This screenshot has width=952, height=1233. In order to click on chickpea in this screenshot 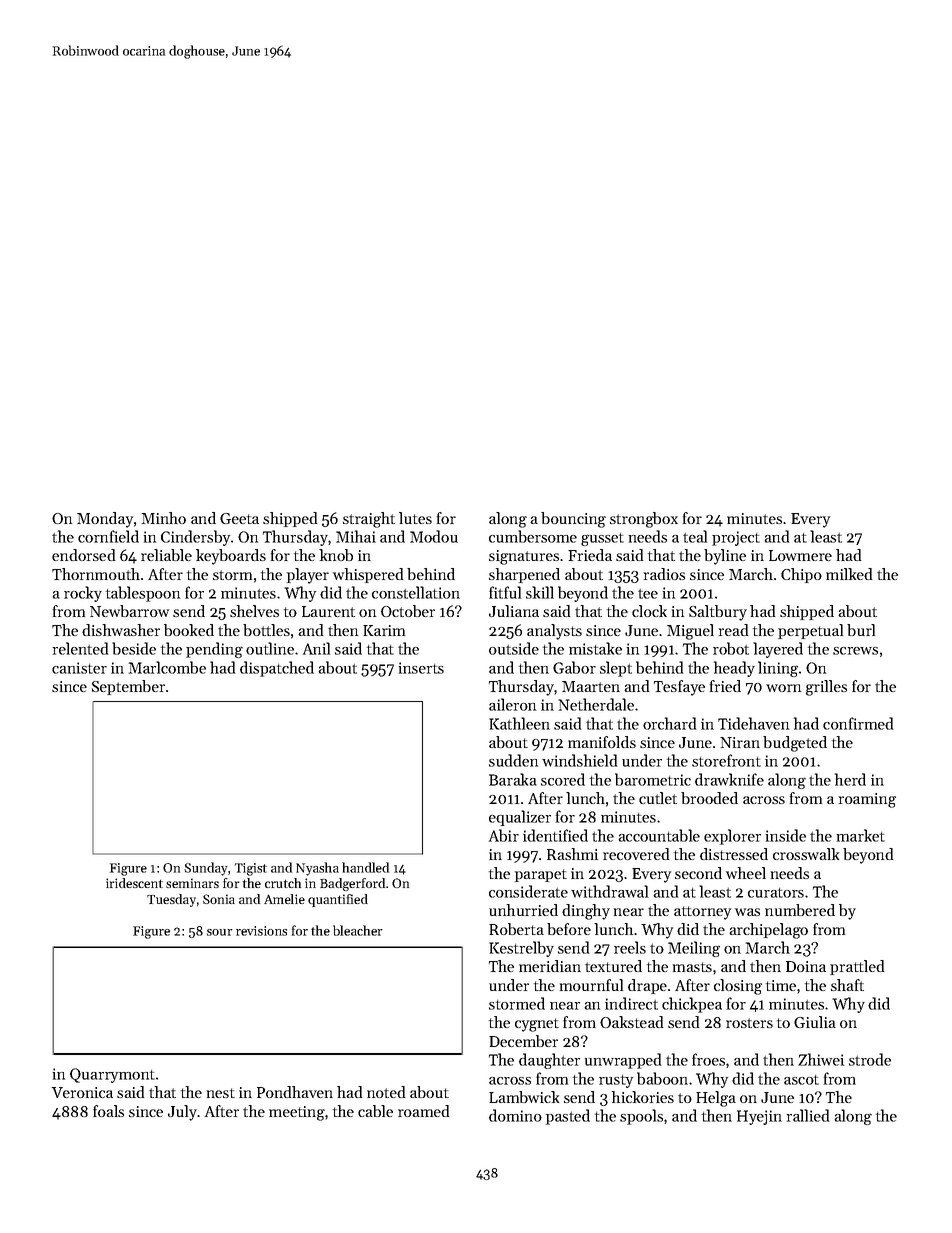, I will do `click(692, 1005)`.
